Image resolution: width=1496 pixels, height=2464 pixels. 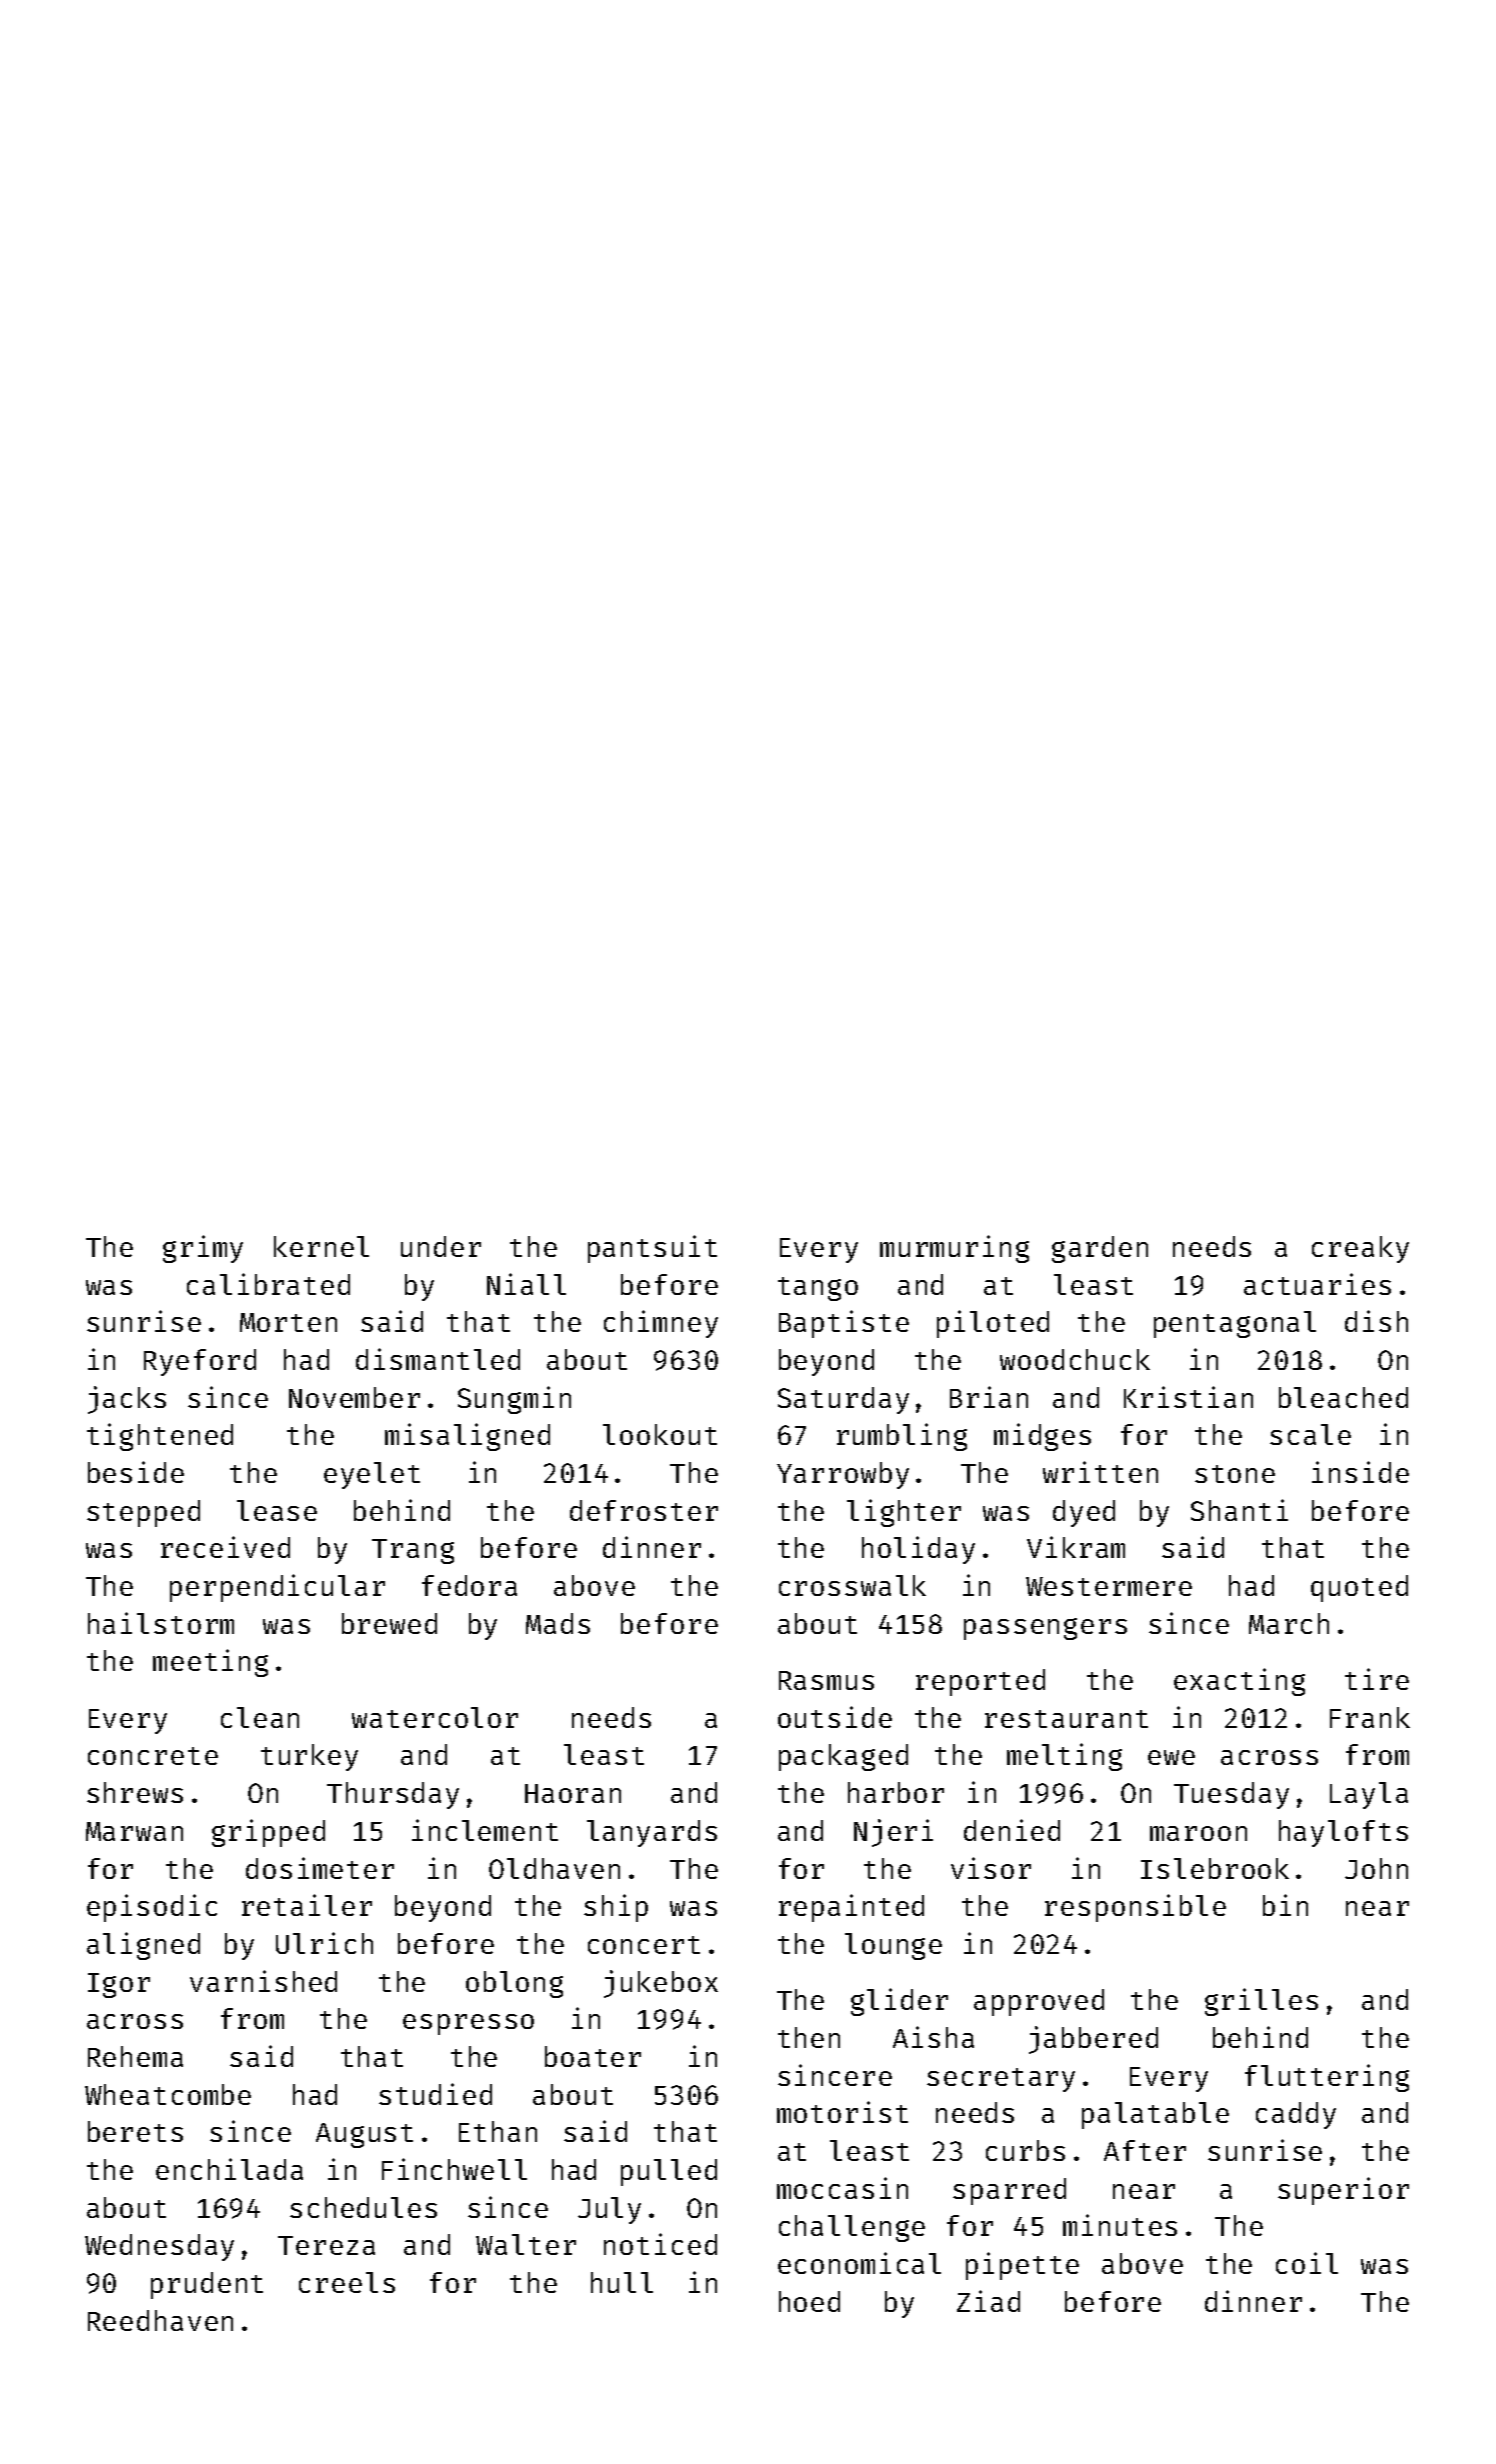 I want to click on lighter, so click(x=904, y=1513).
